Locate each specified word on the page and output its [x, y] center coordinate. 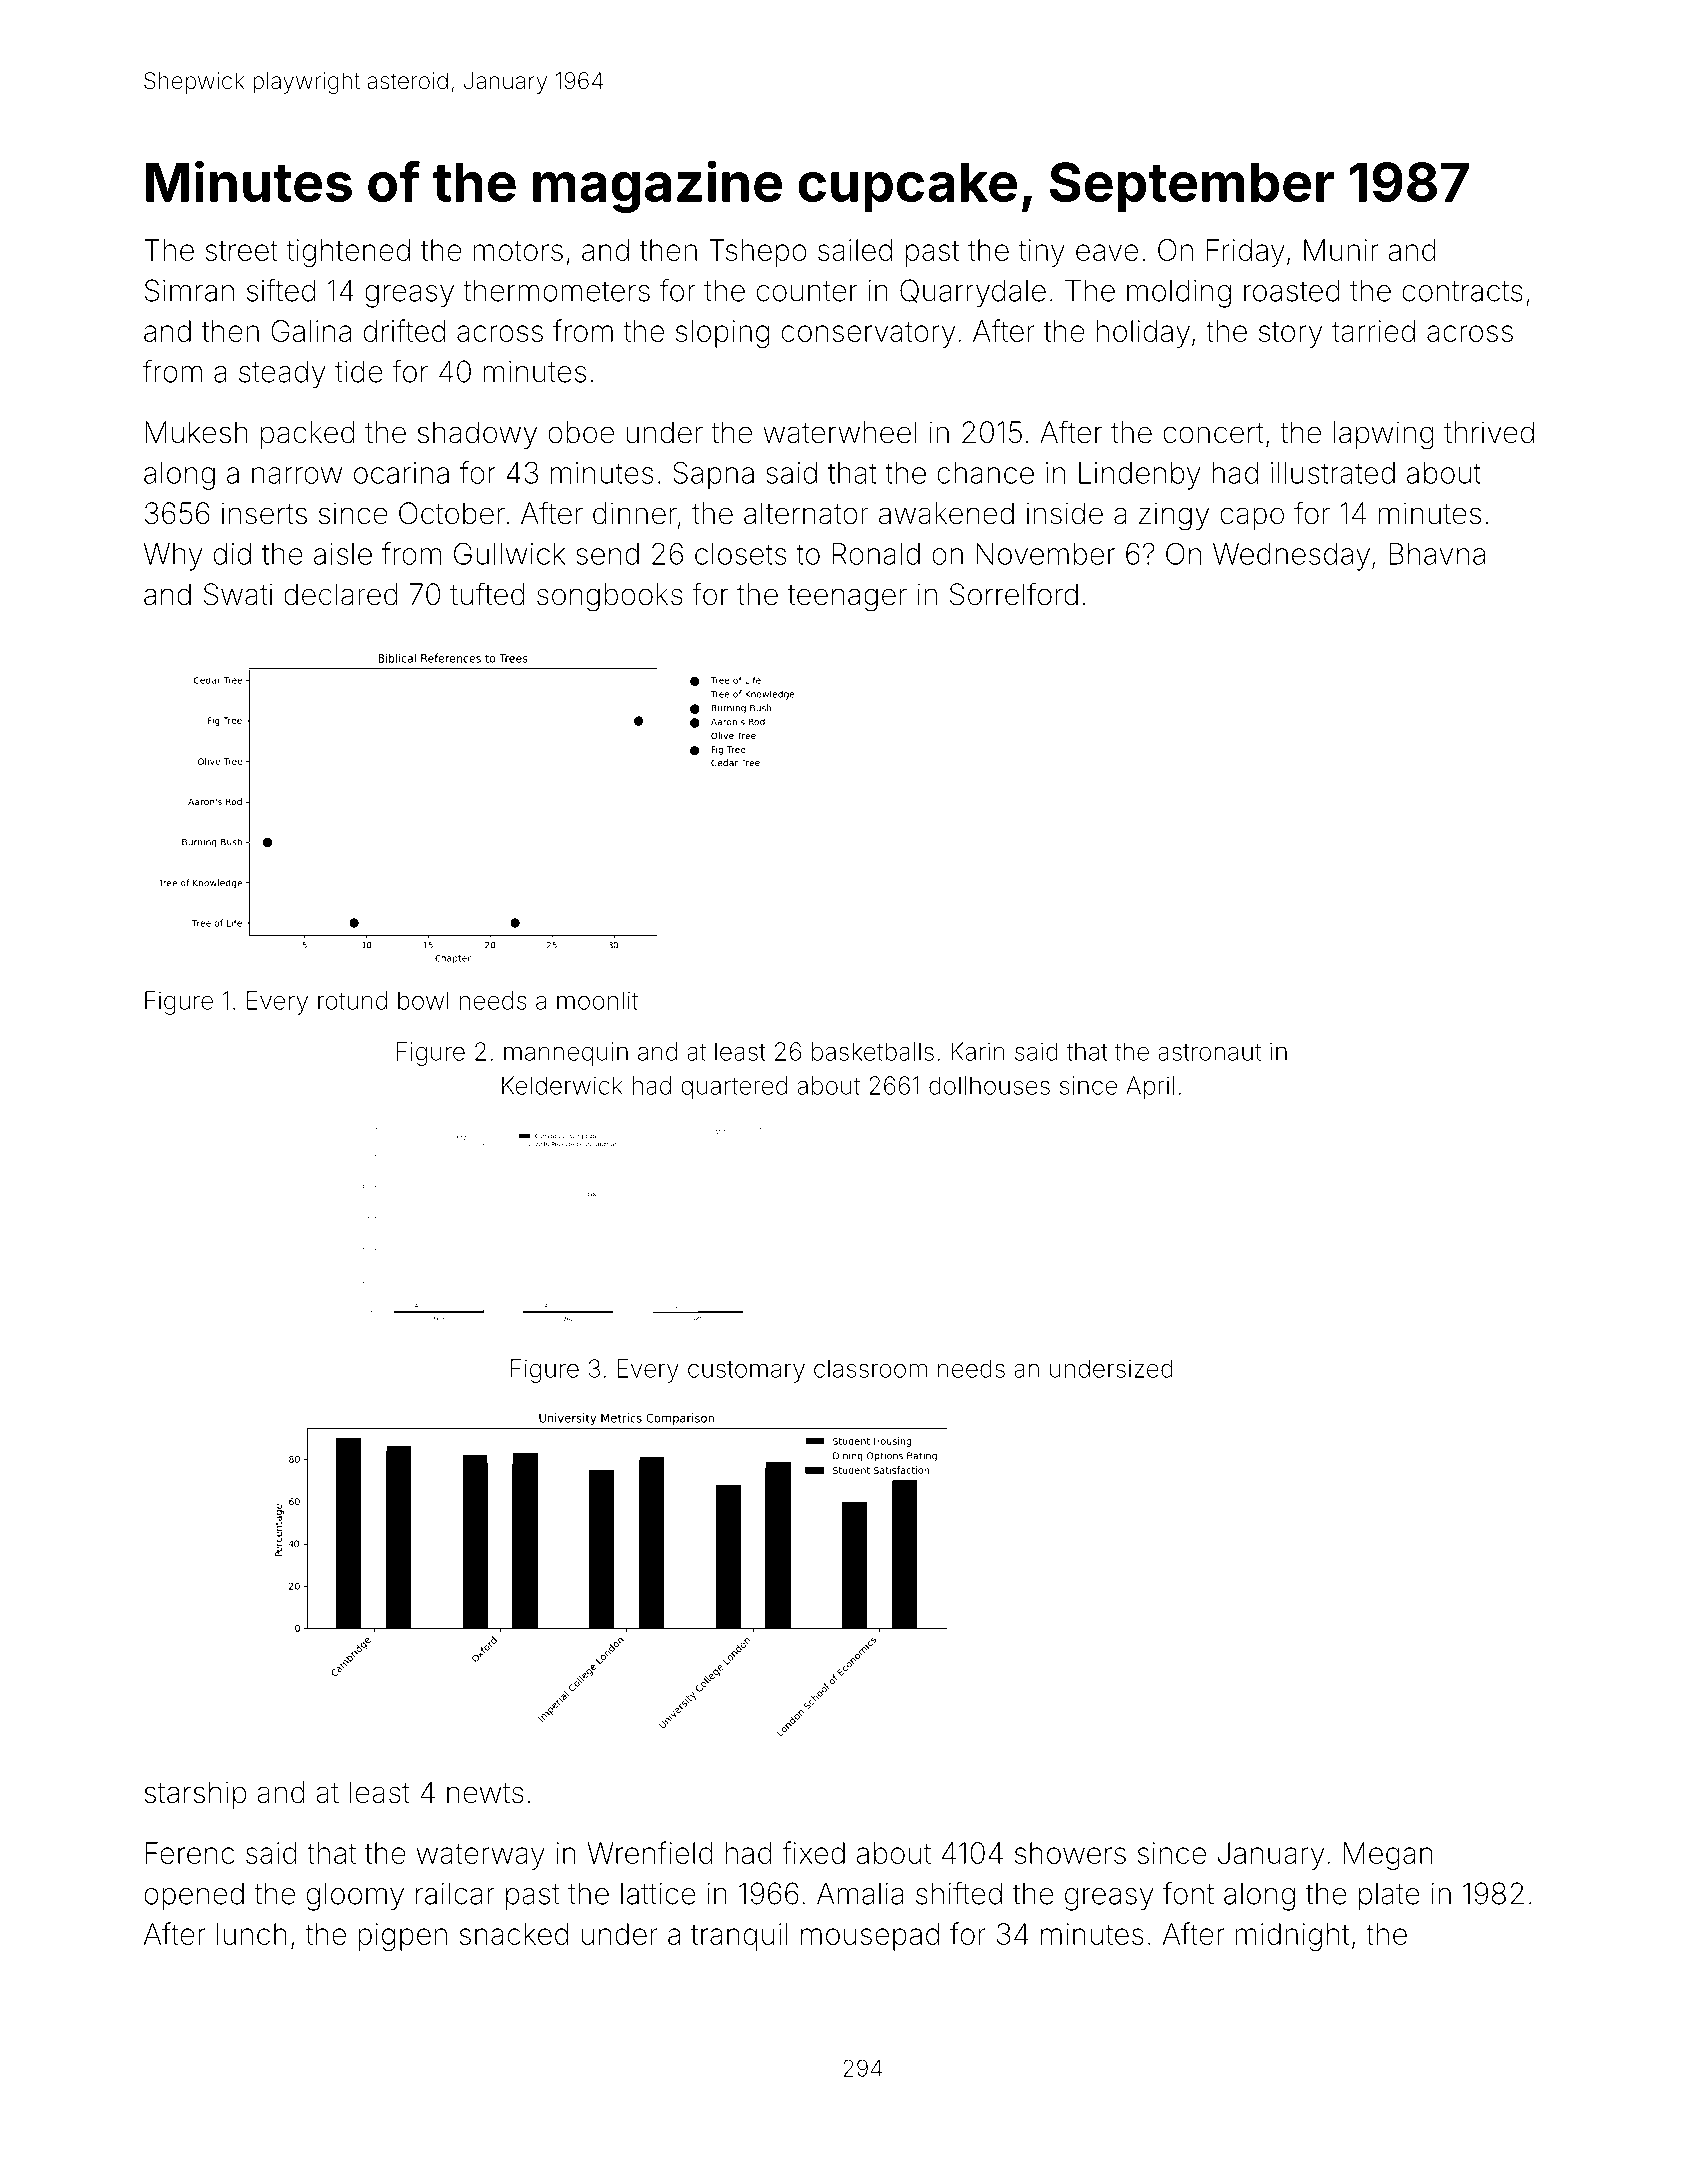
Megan [1388, 1856]
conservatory [868, 335]
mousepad [870, 1937]
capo [1252, 518]
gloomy [355, 1897]
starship [195, 1795]
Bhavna [1437, 554]
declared [341, 594]
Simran [189, 290]
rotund [352, 1000]
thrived [1489, 432]
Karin [978, 1051]
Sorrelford [1014, 594]
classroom [870, 1368]
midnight [1292, 1937]
